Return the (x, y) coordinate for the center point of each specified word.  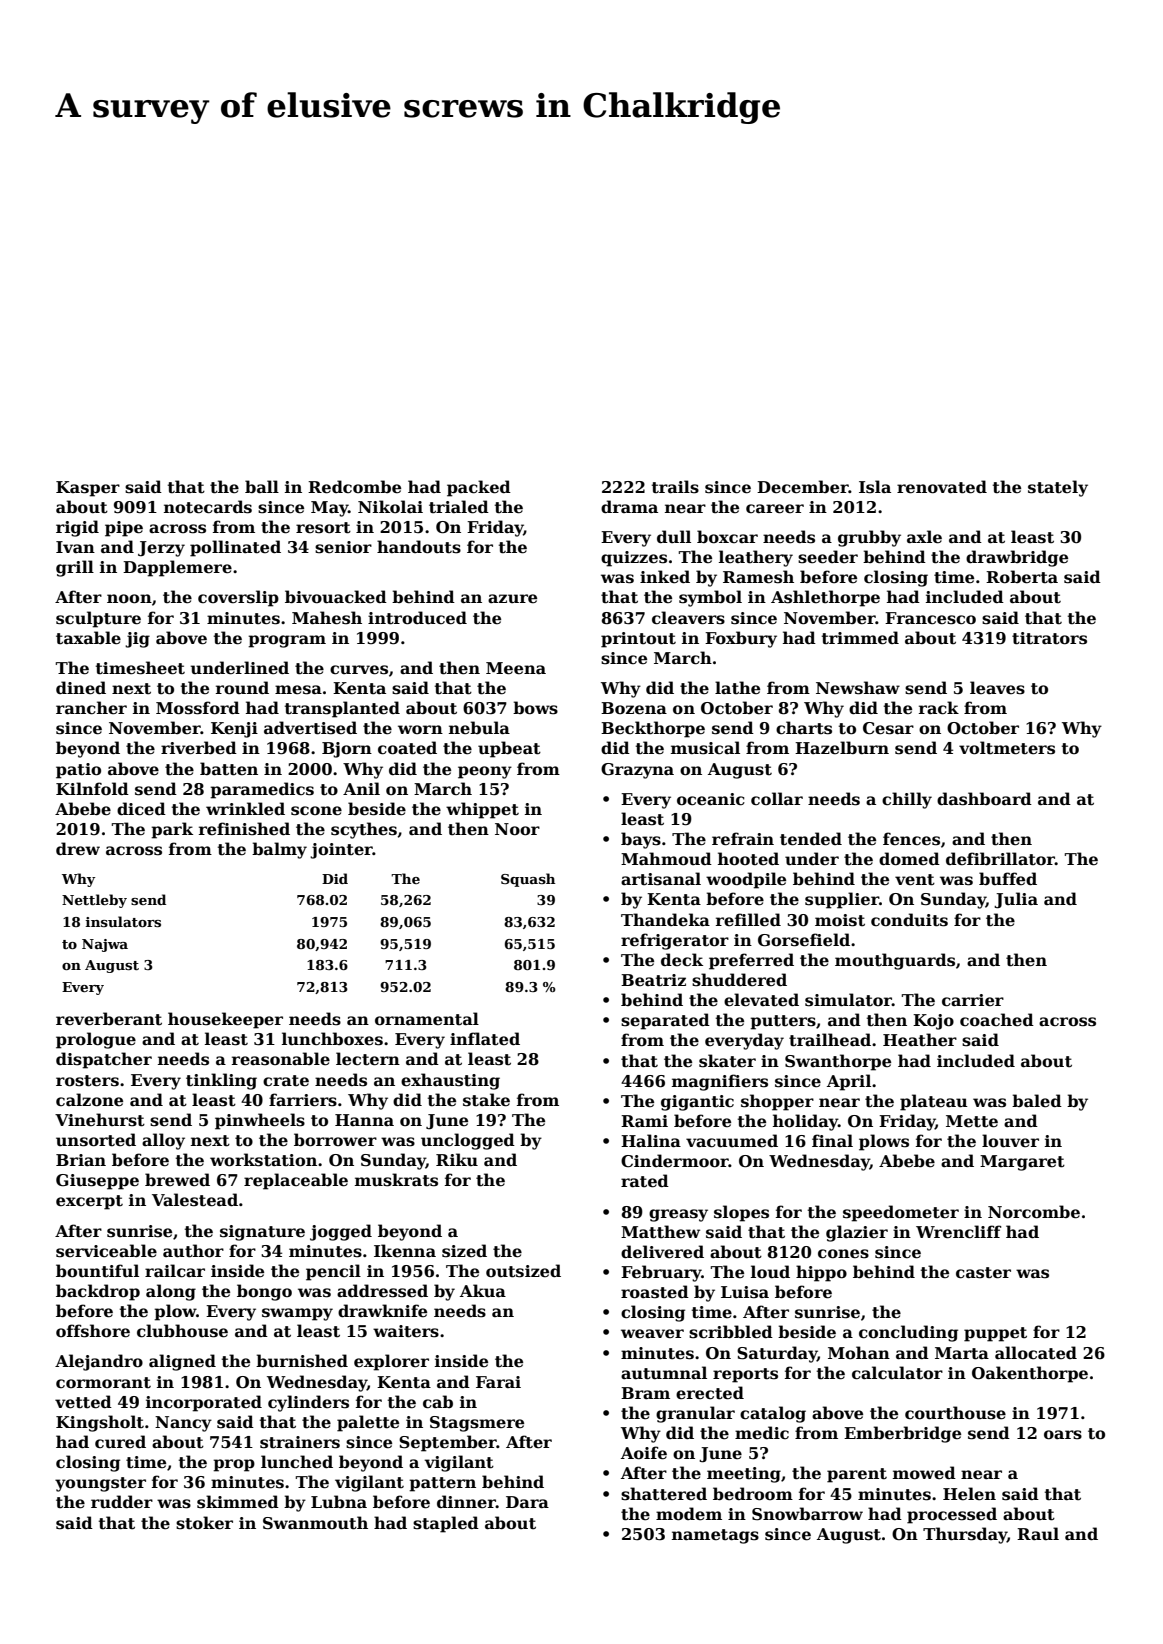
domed (909, 859)
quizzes (634, 559)
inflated (485, 1039)
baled (1037, 1101)
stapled (446, 1524)
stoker (204, 1523)
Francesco (930, 618)
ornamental (427, 1019)
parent (857, 1475)
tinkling (221, 1081)
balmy (279, 850)
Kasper (88, 489)
